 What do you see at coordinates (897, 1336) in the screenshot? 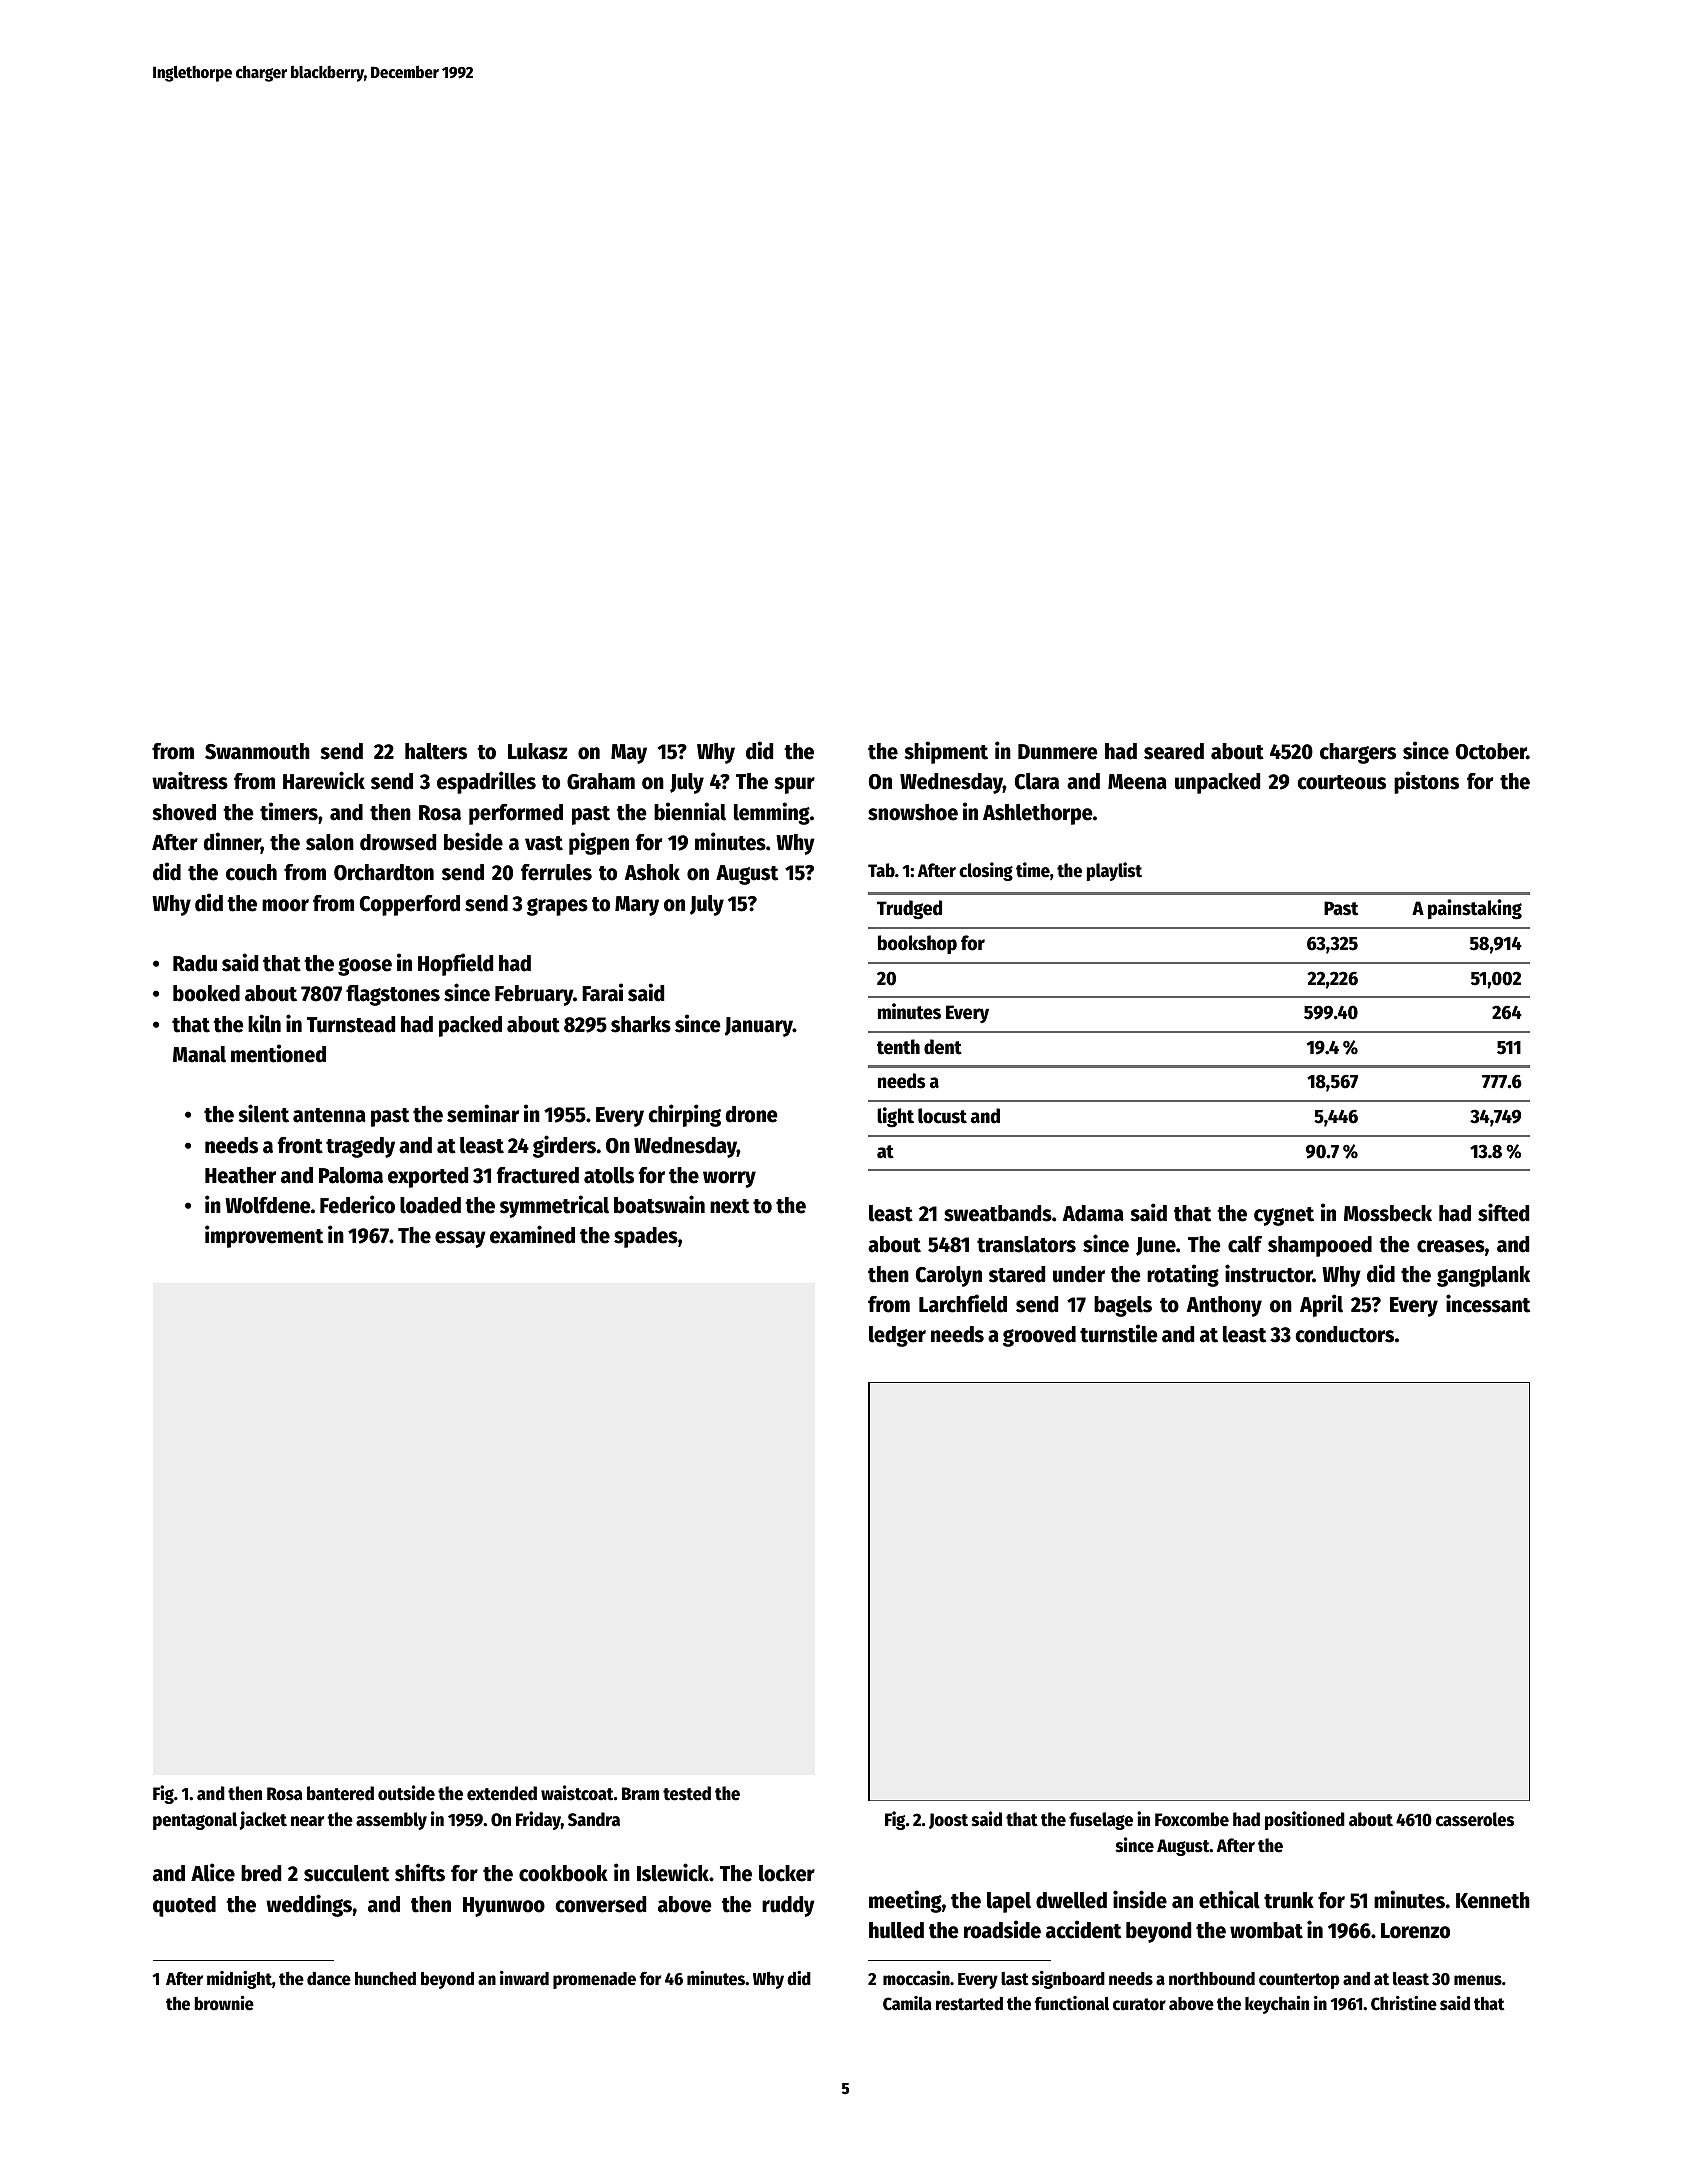
I see `ledger` at bounding box center [897, 1336].
